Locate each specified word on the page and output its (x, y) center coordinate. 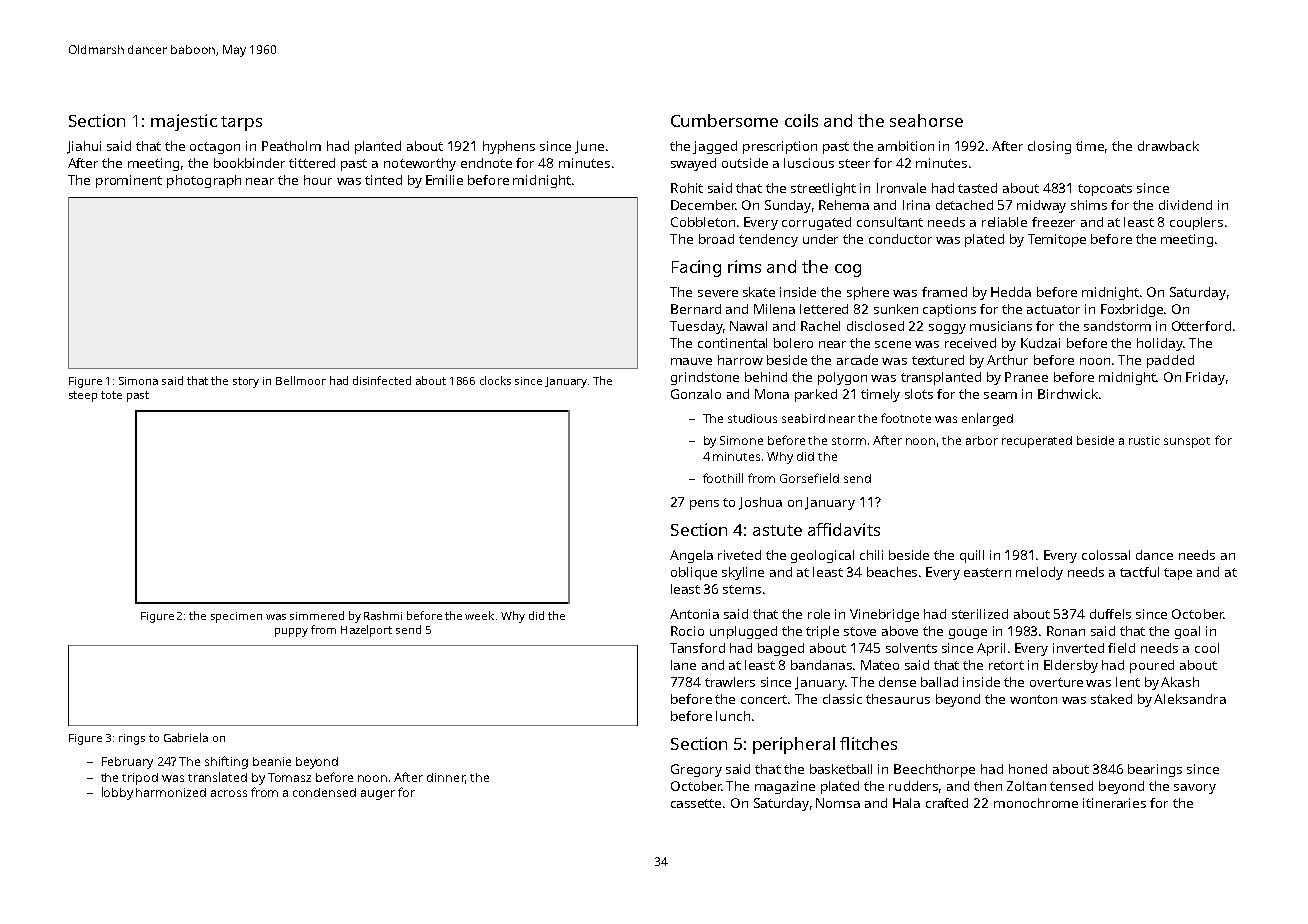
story (246, 382)
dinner (446, 777)
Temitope (1057, 240)
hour (318, 180)
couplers (1196, 223)
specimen (236, 617)
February (127, 763)
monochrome (1036, 803)
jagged (715, 147)
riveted (739, 555)
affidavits (844, 529)
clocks (495, 380)
